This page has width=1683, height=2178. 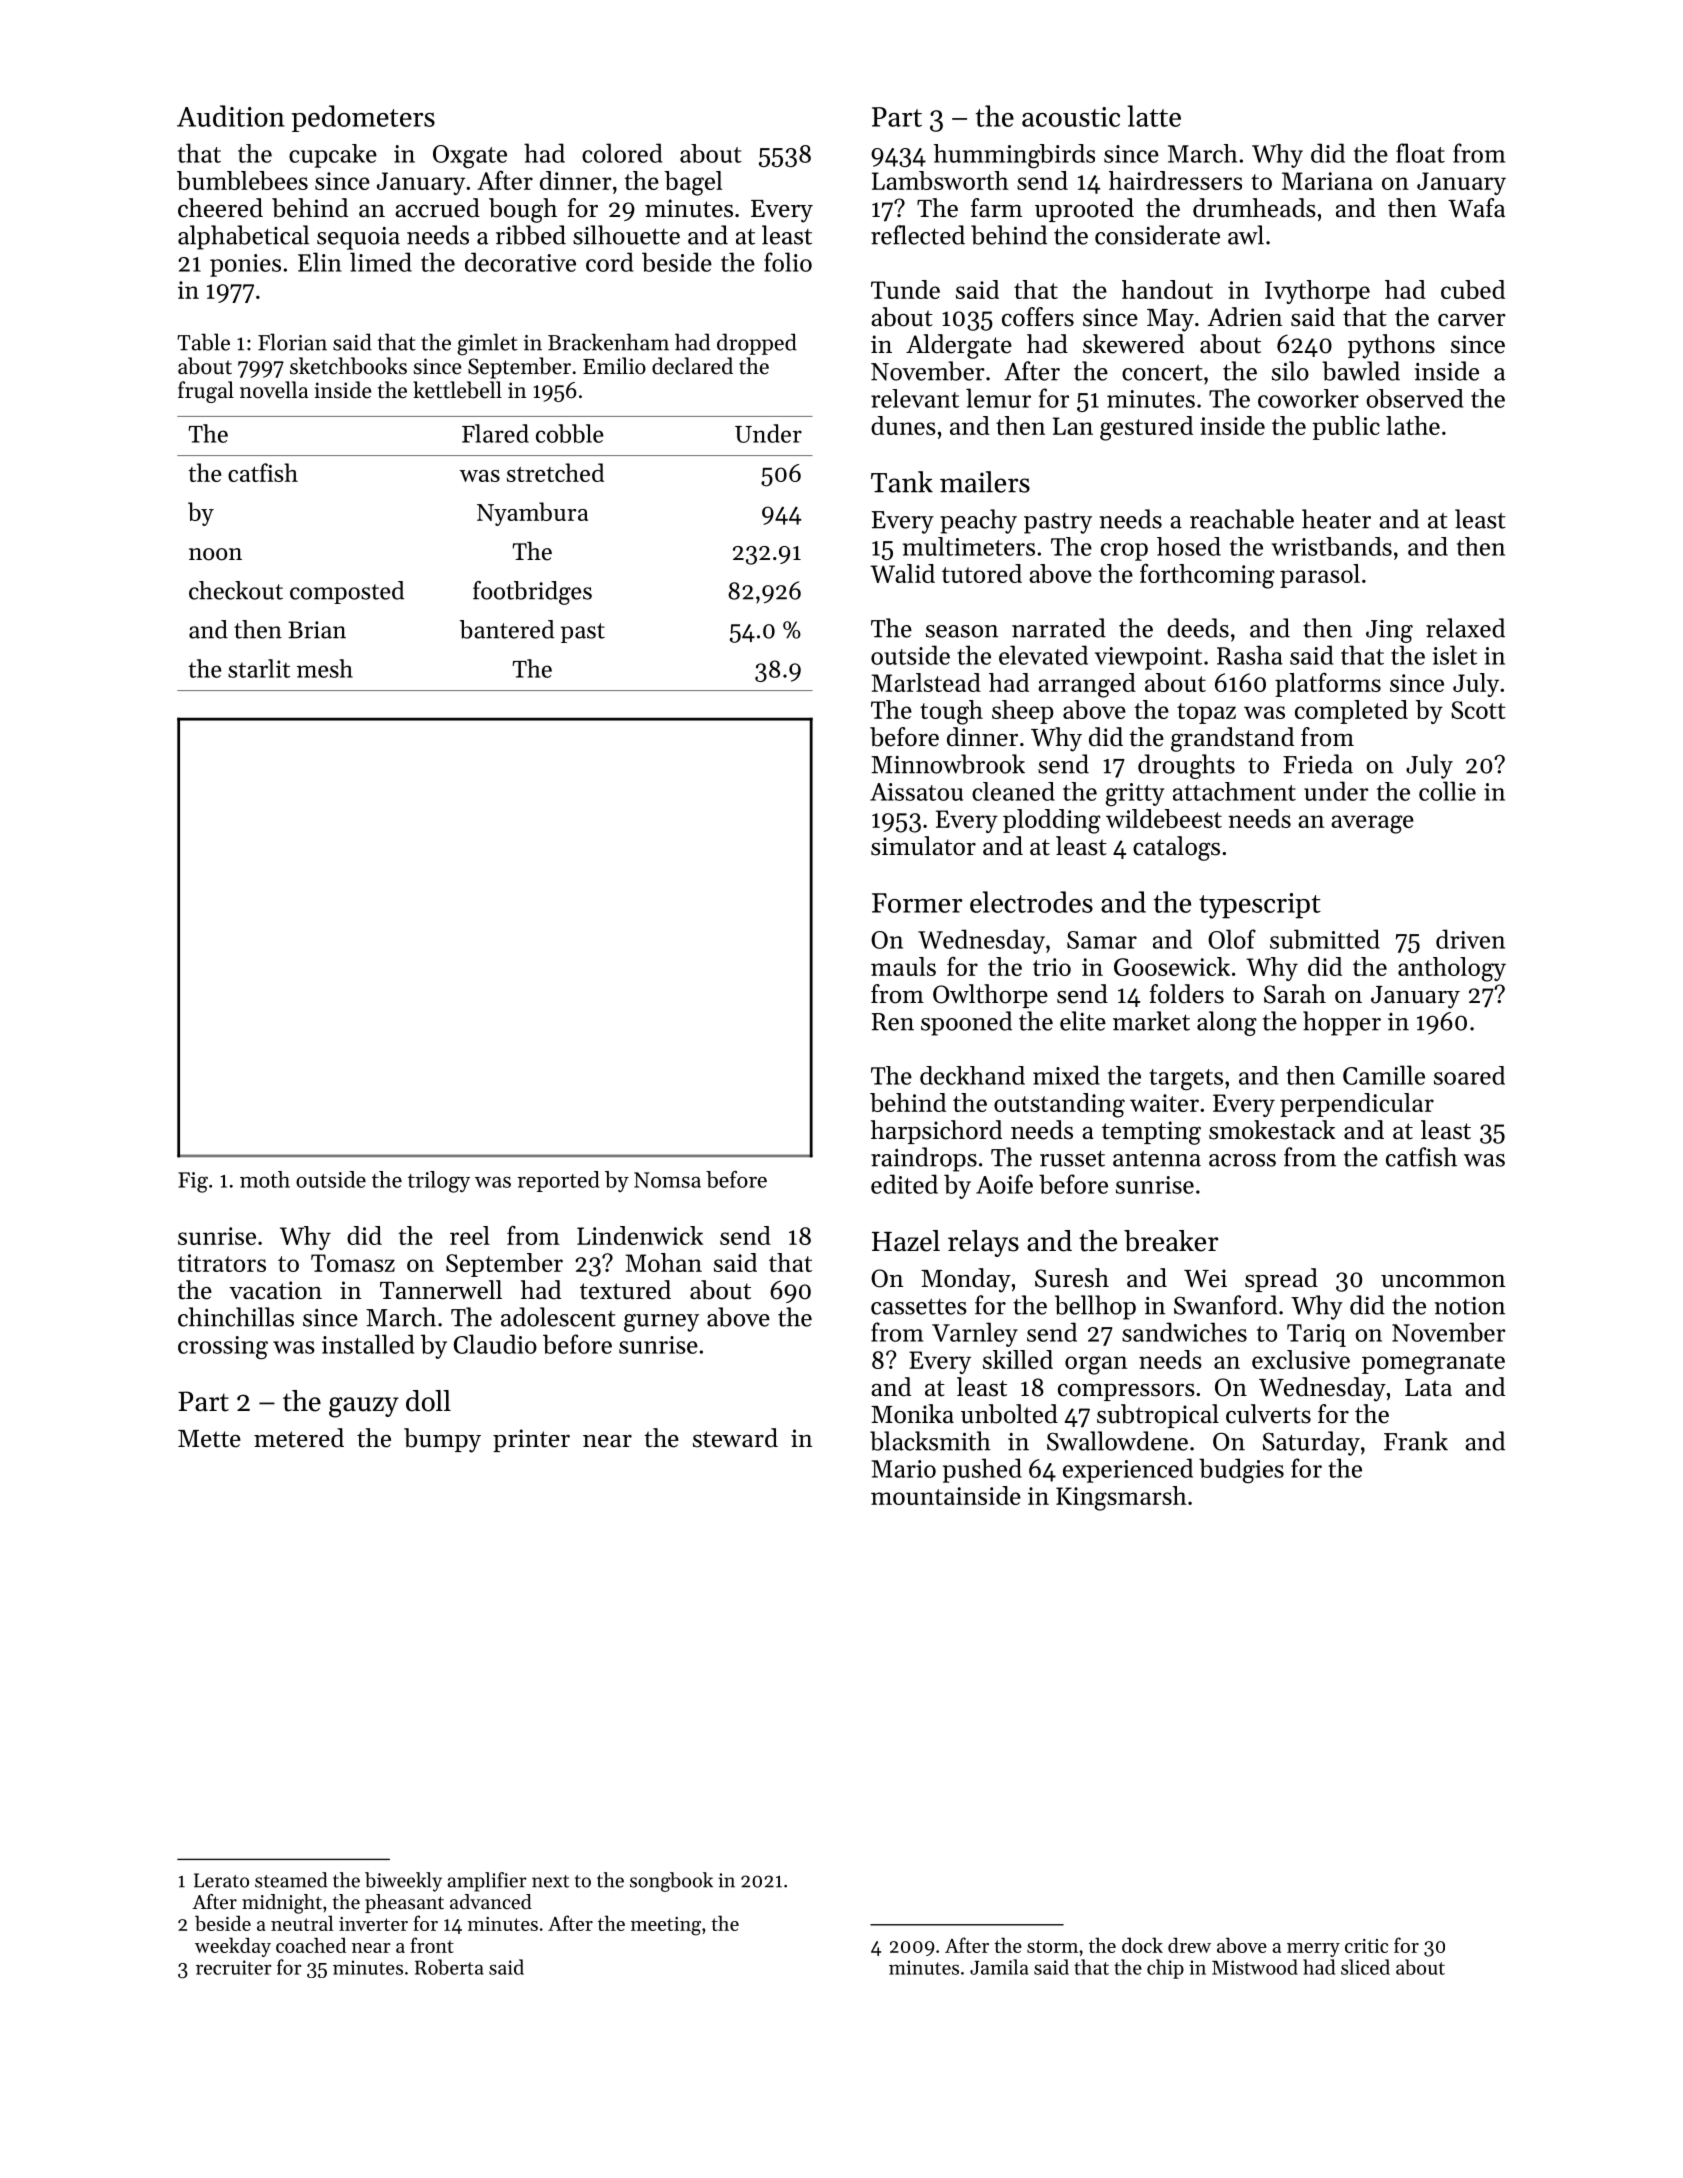 I want to click on recruiter, so click(x=234, y=1967).
